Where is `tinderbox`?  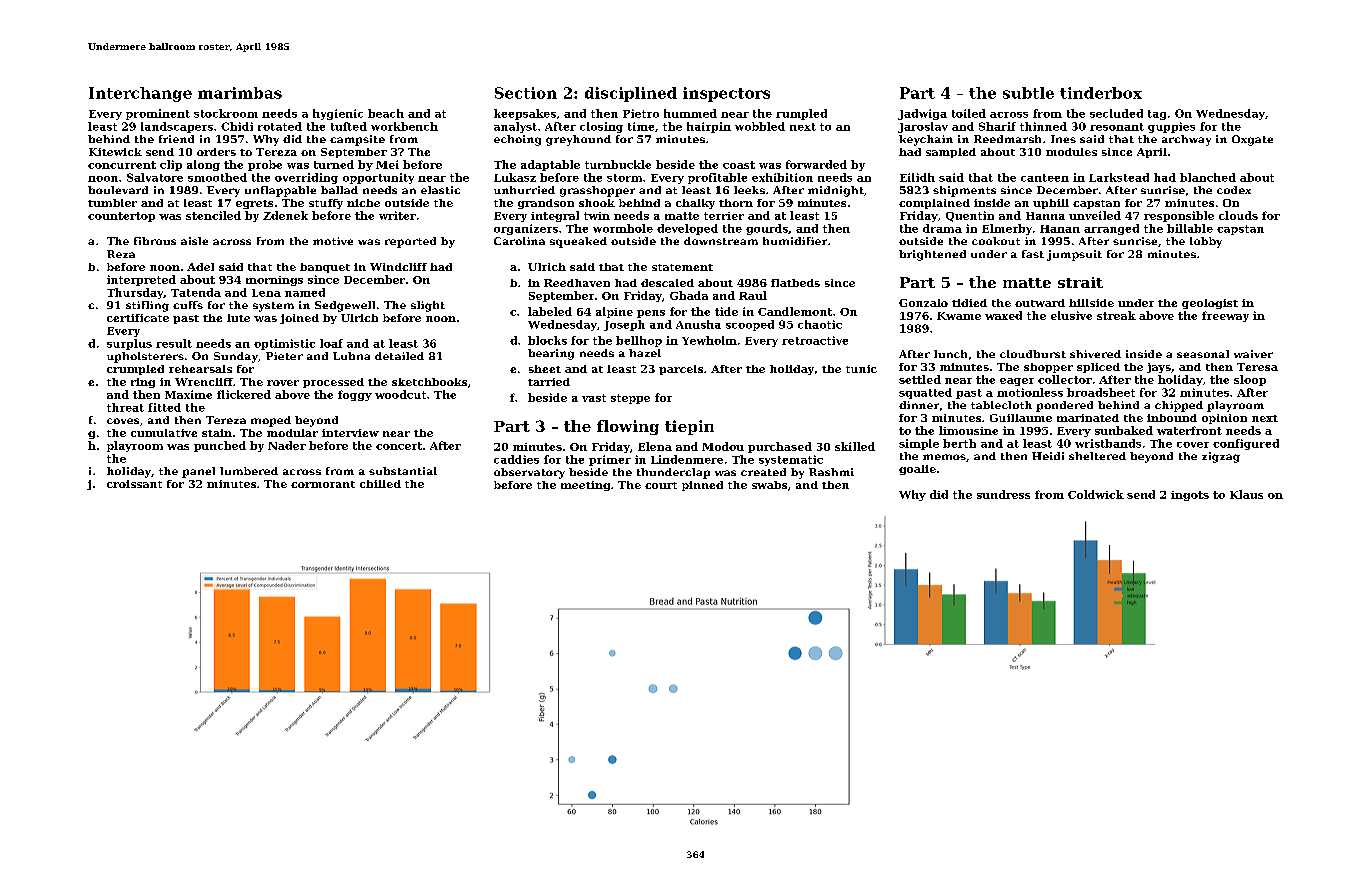
tinderbox is located at coordinates (1101, 93).
